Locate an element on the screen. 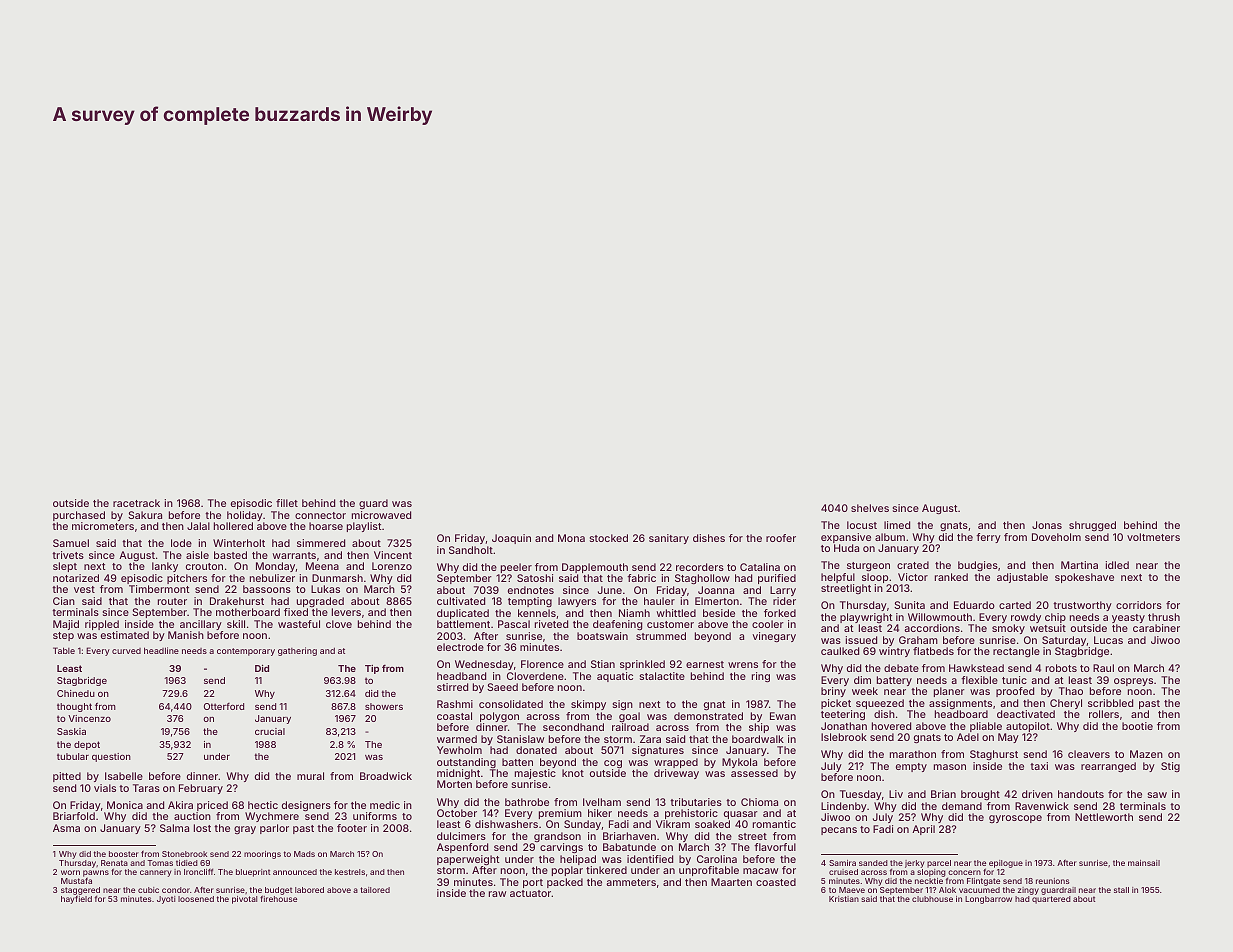 Image resolution: width=1233 pixels, height=952 pixels. idled is located at coordinates (1117, 565).
